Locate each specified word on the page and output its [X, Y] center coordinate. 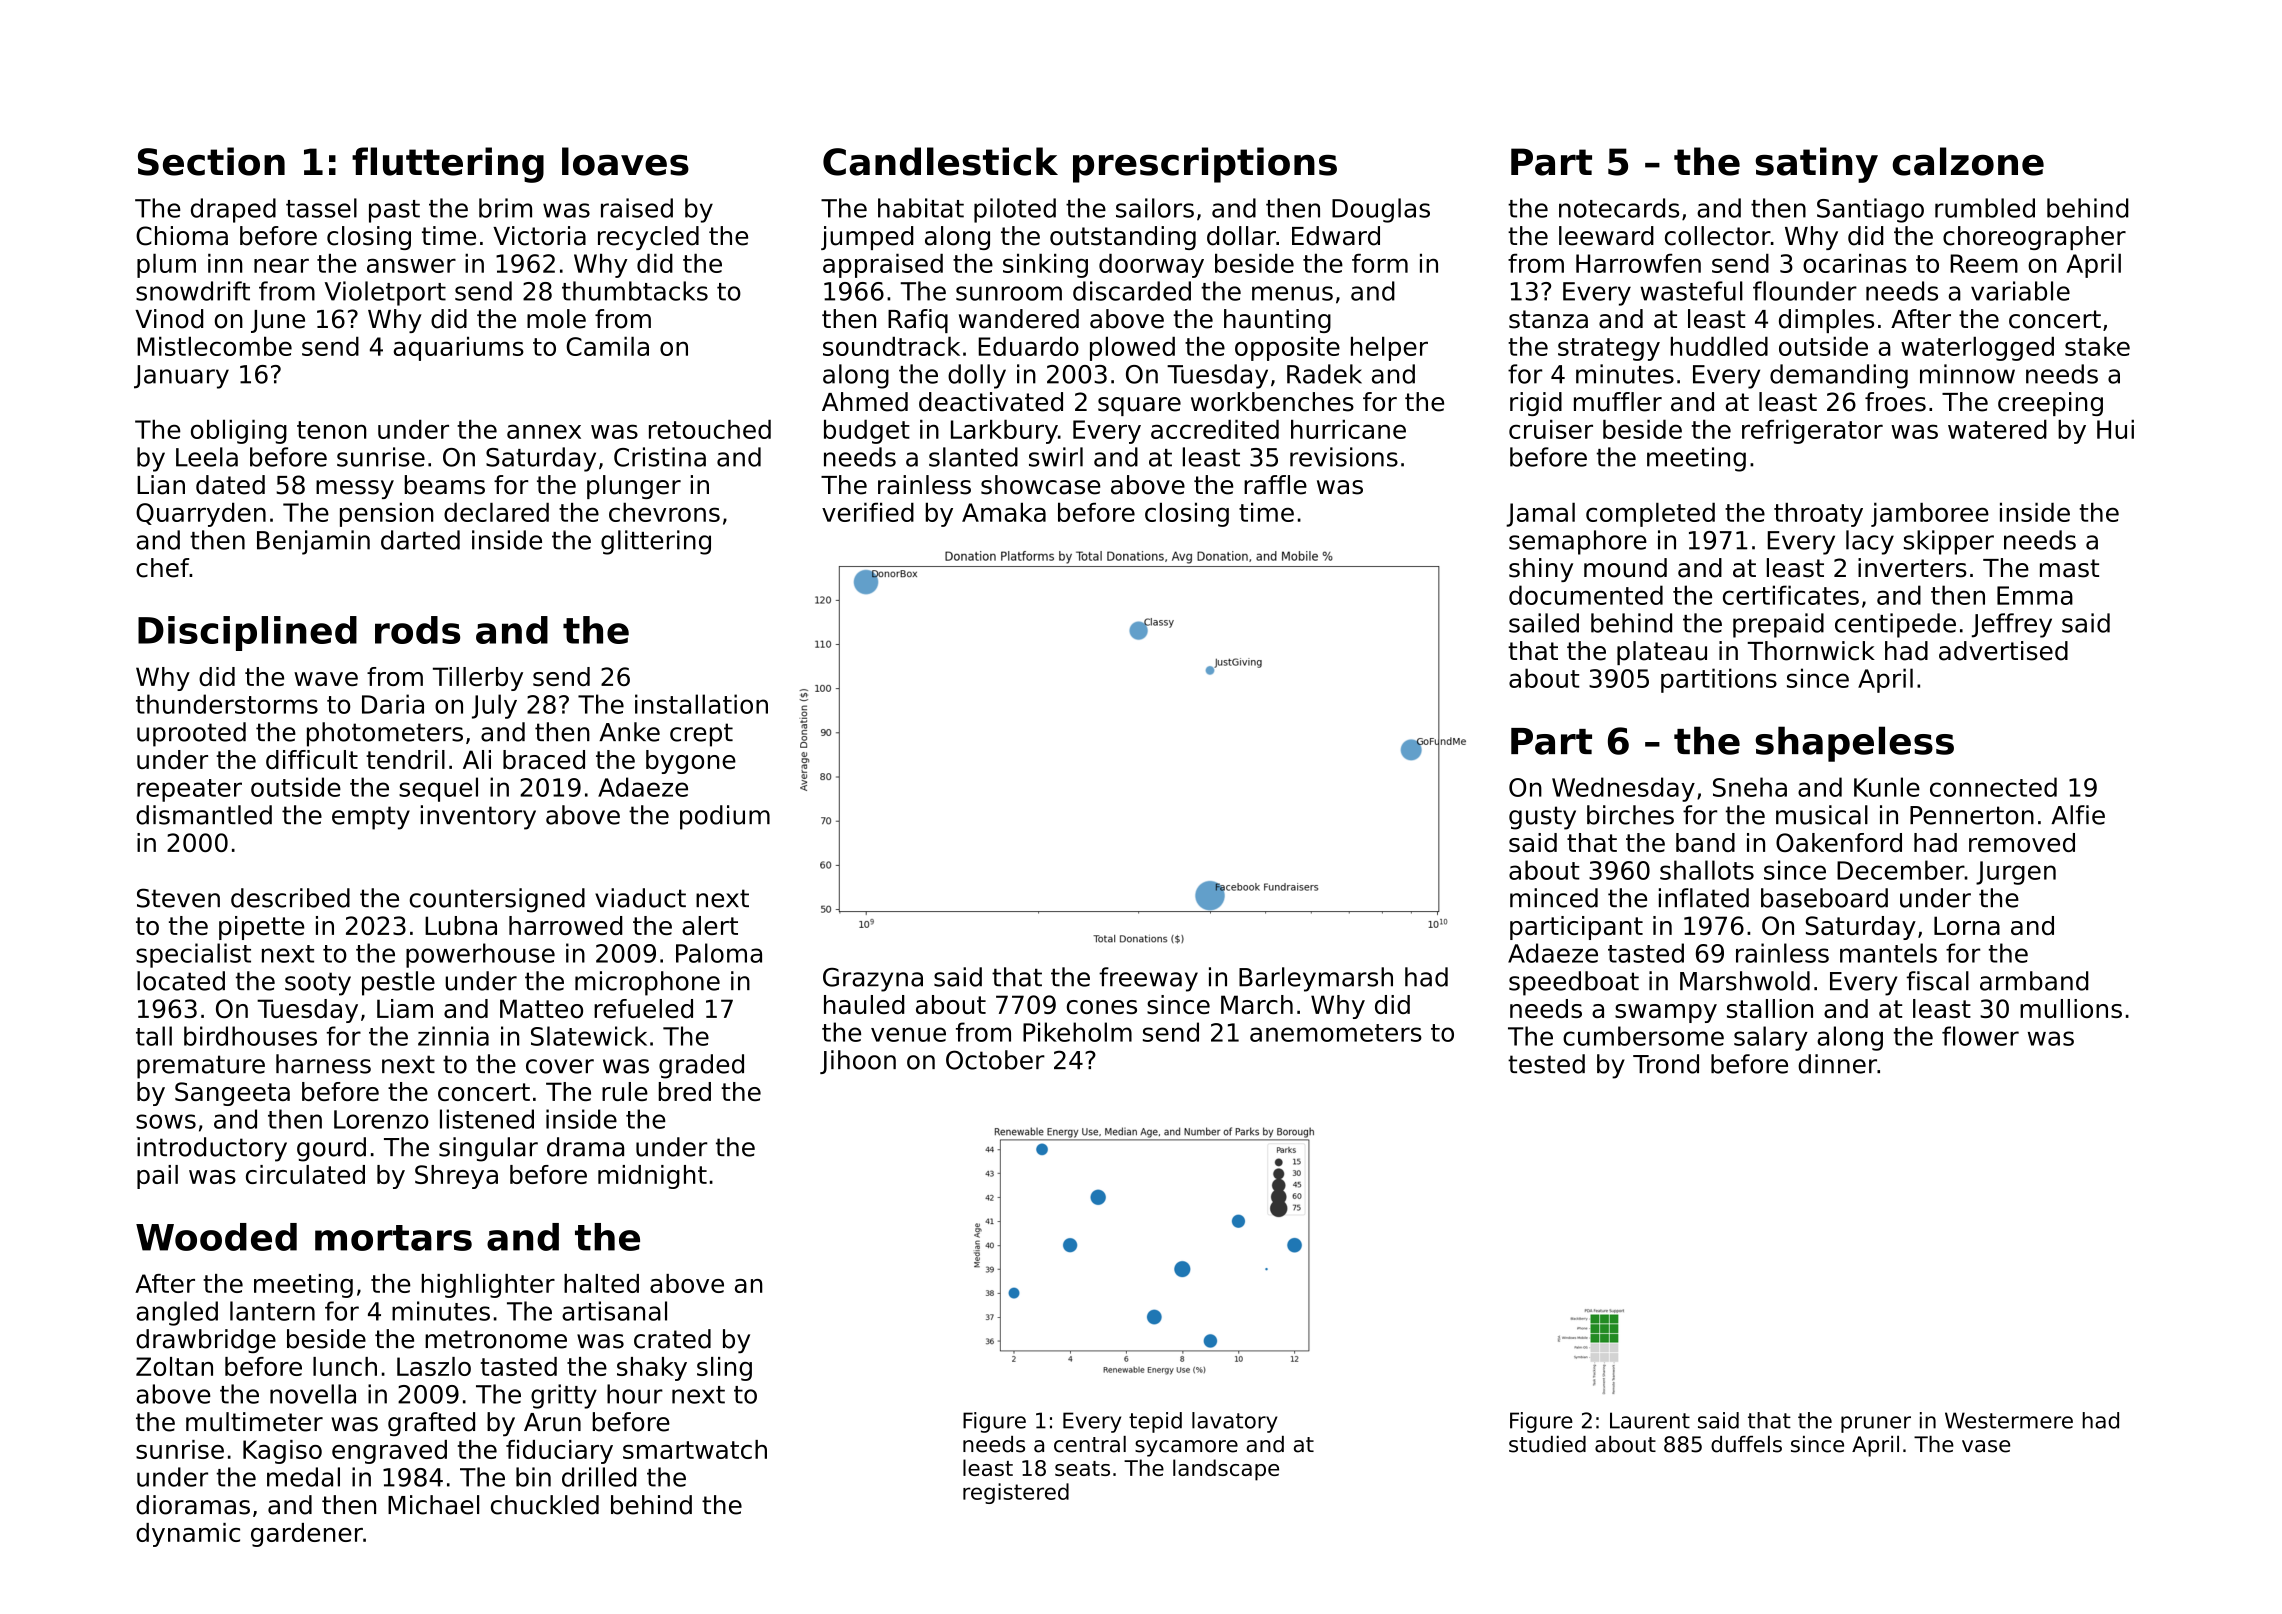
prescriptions [1205, 165]
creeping [2050, 404]
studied [1547, 1444]
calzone [1968, 161]
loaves [625, 161]
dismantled [204, 815]
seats [1082, 1468]
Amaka [1004, 512]
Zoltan [174, 1366]
